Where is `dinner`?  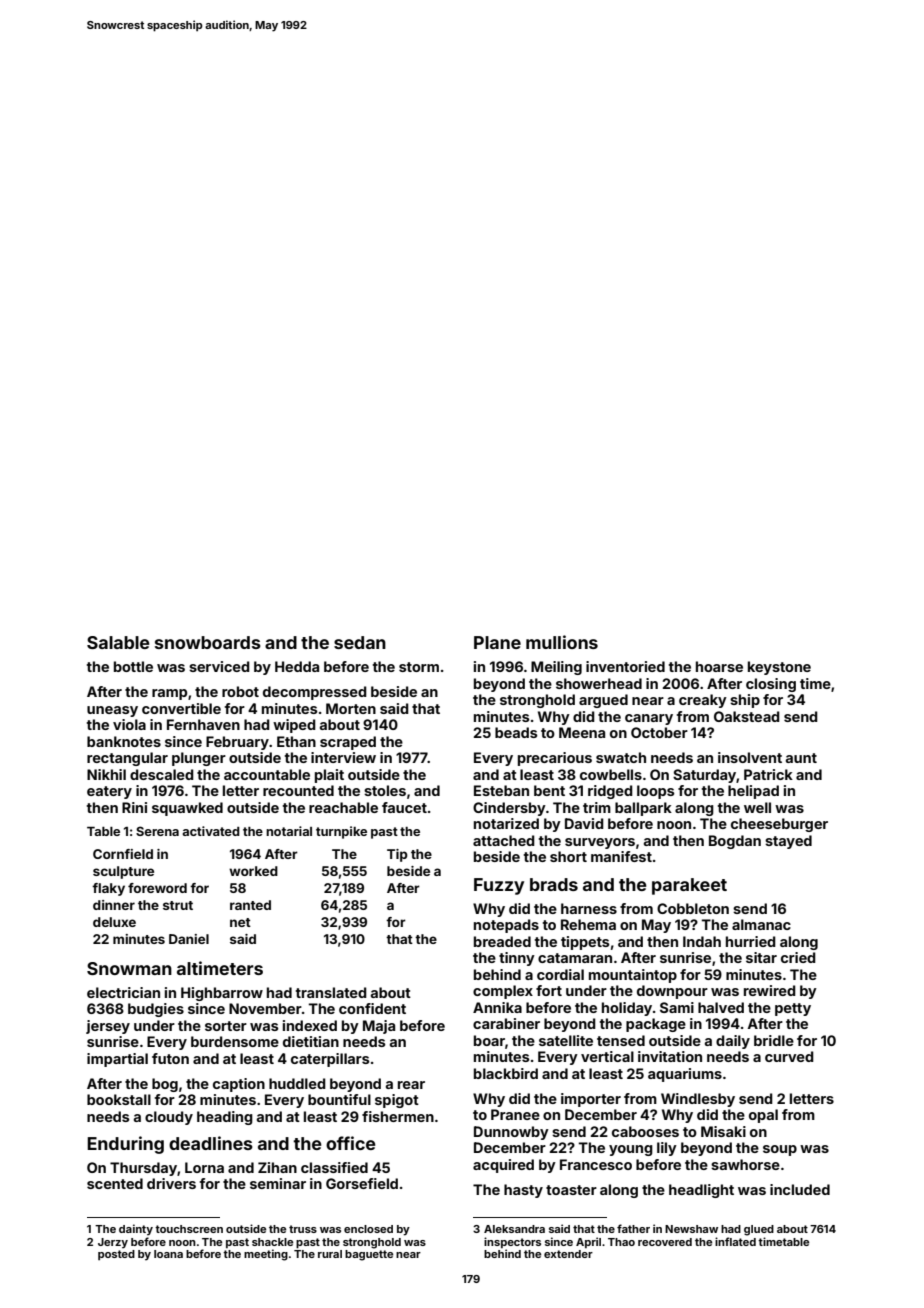
dinner is located at coordinates (114, 905).
